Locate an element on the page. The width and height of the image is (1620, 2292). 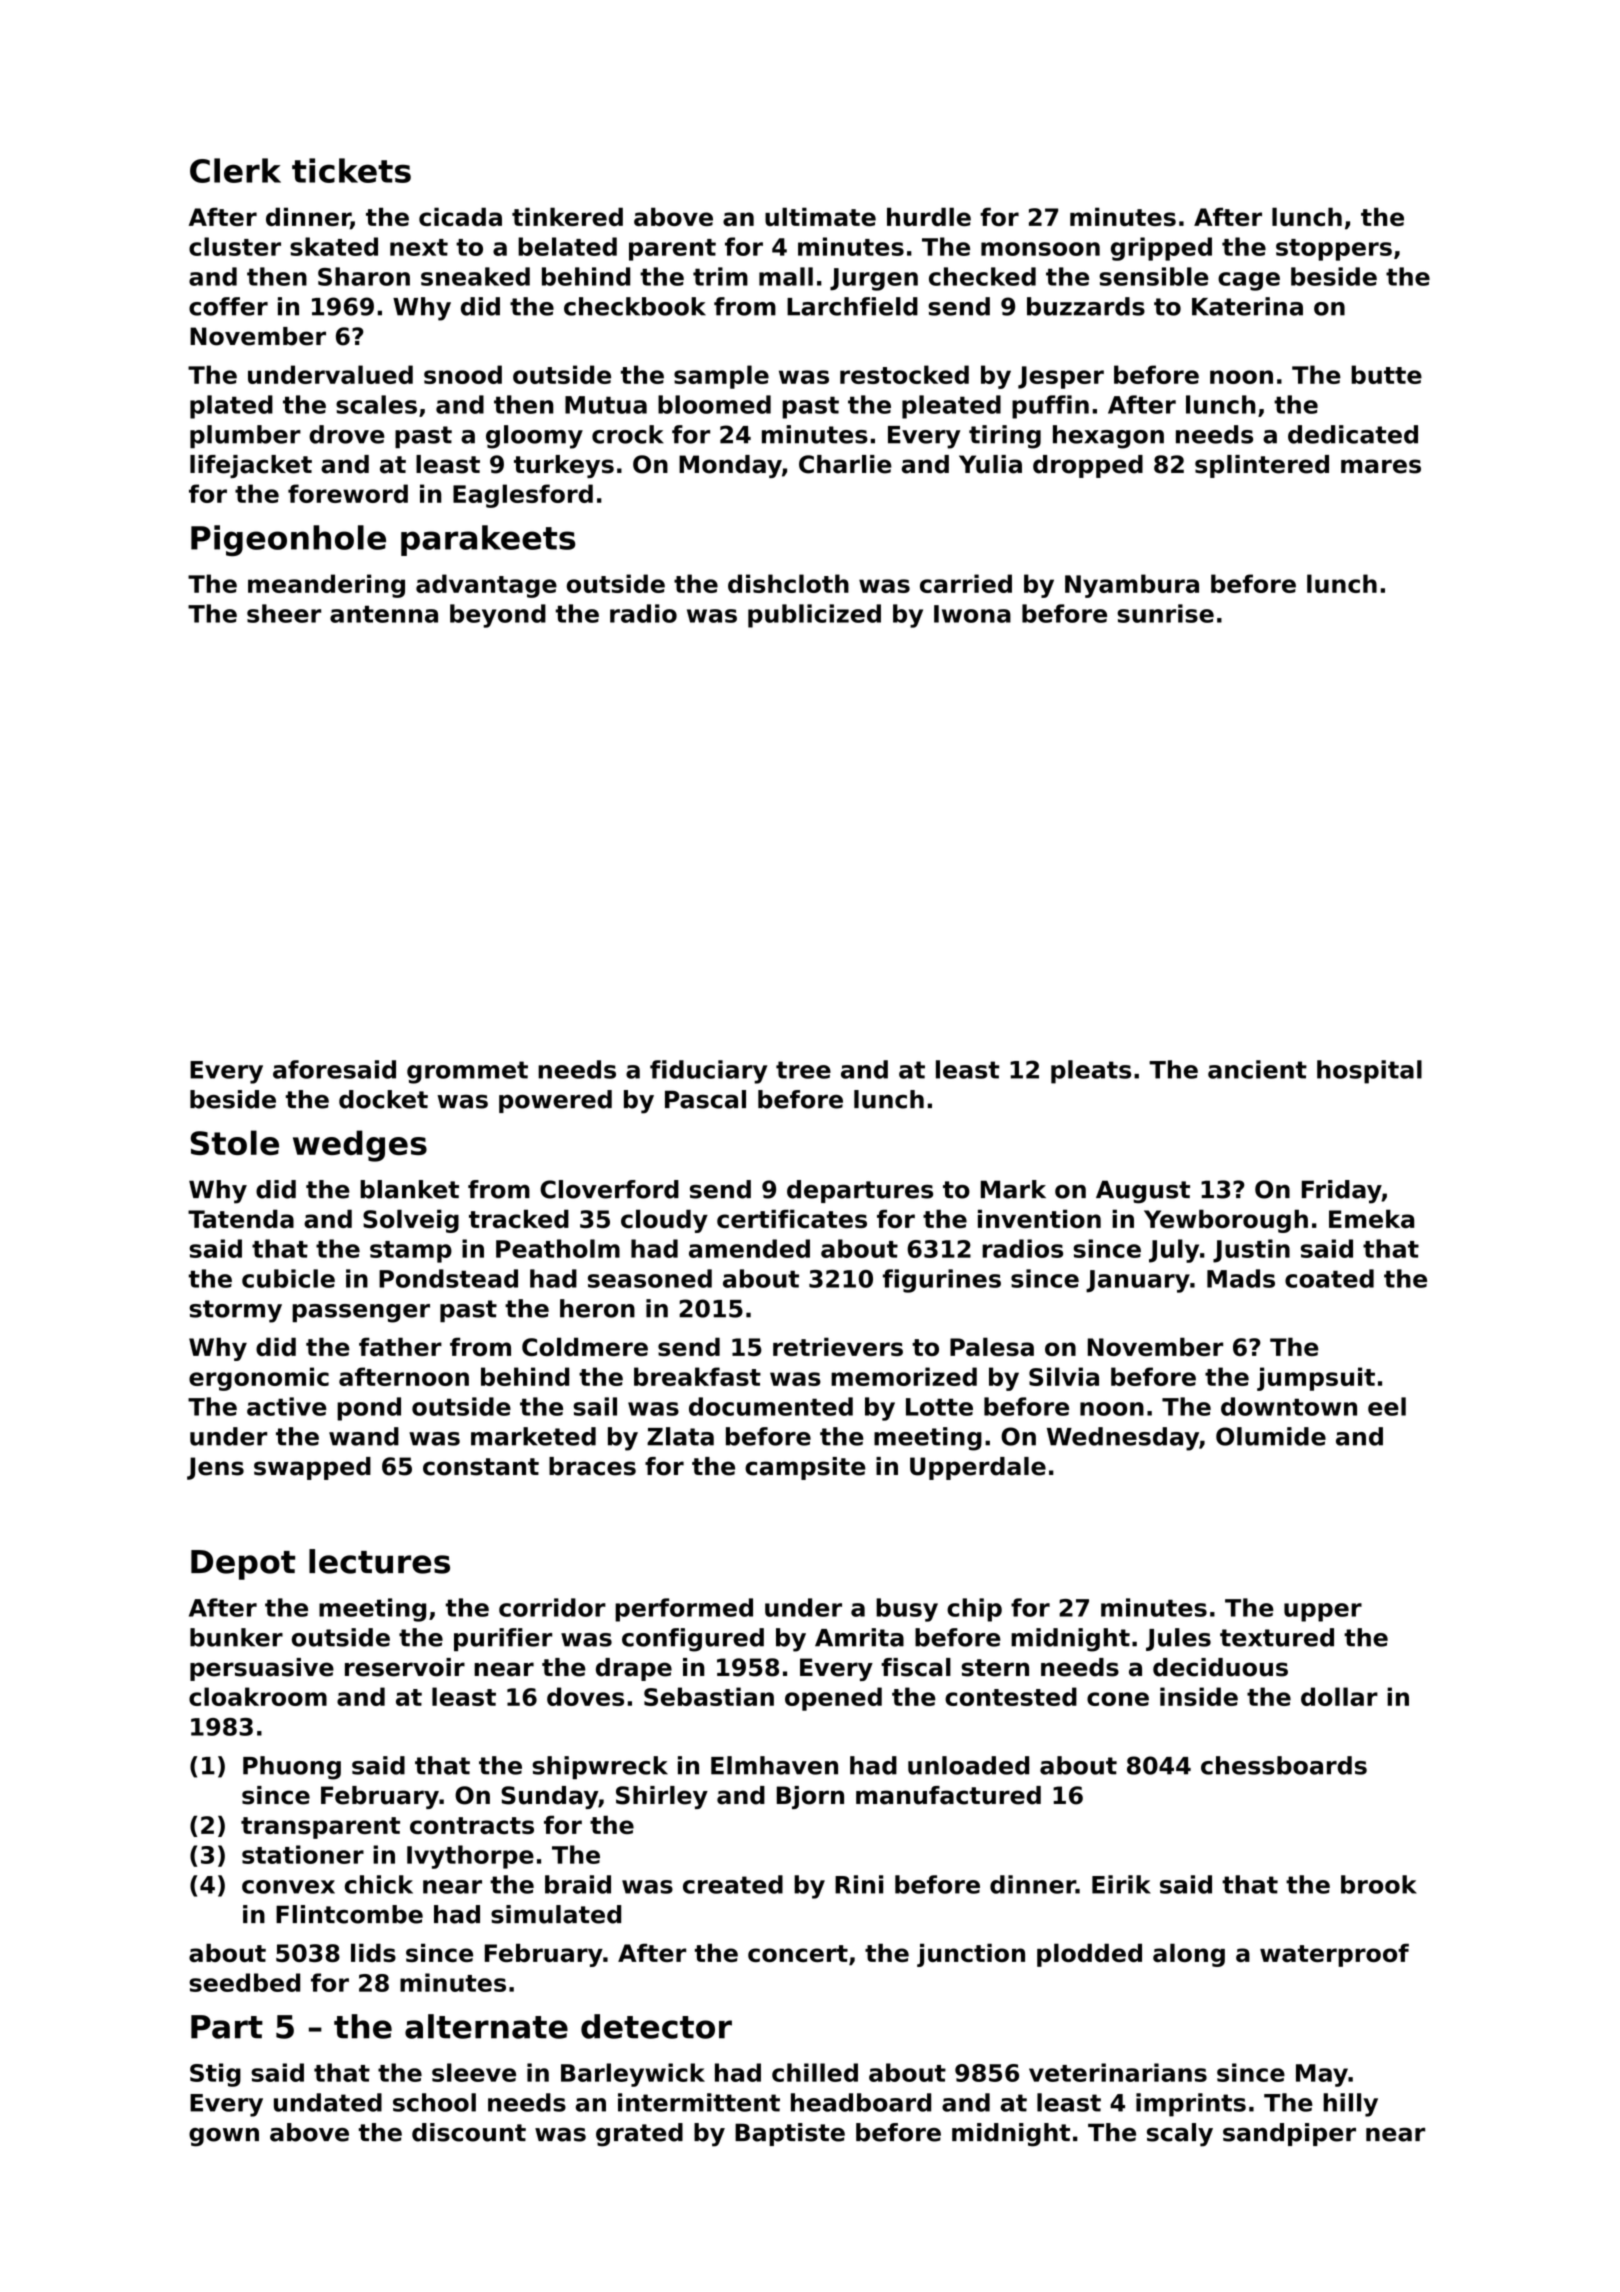
Lotte is located at coordinates (939, 1407).
